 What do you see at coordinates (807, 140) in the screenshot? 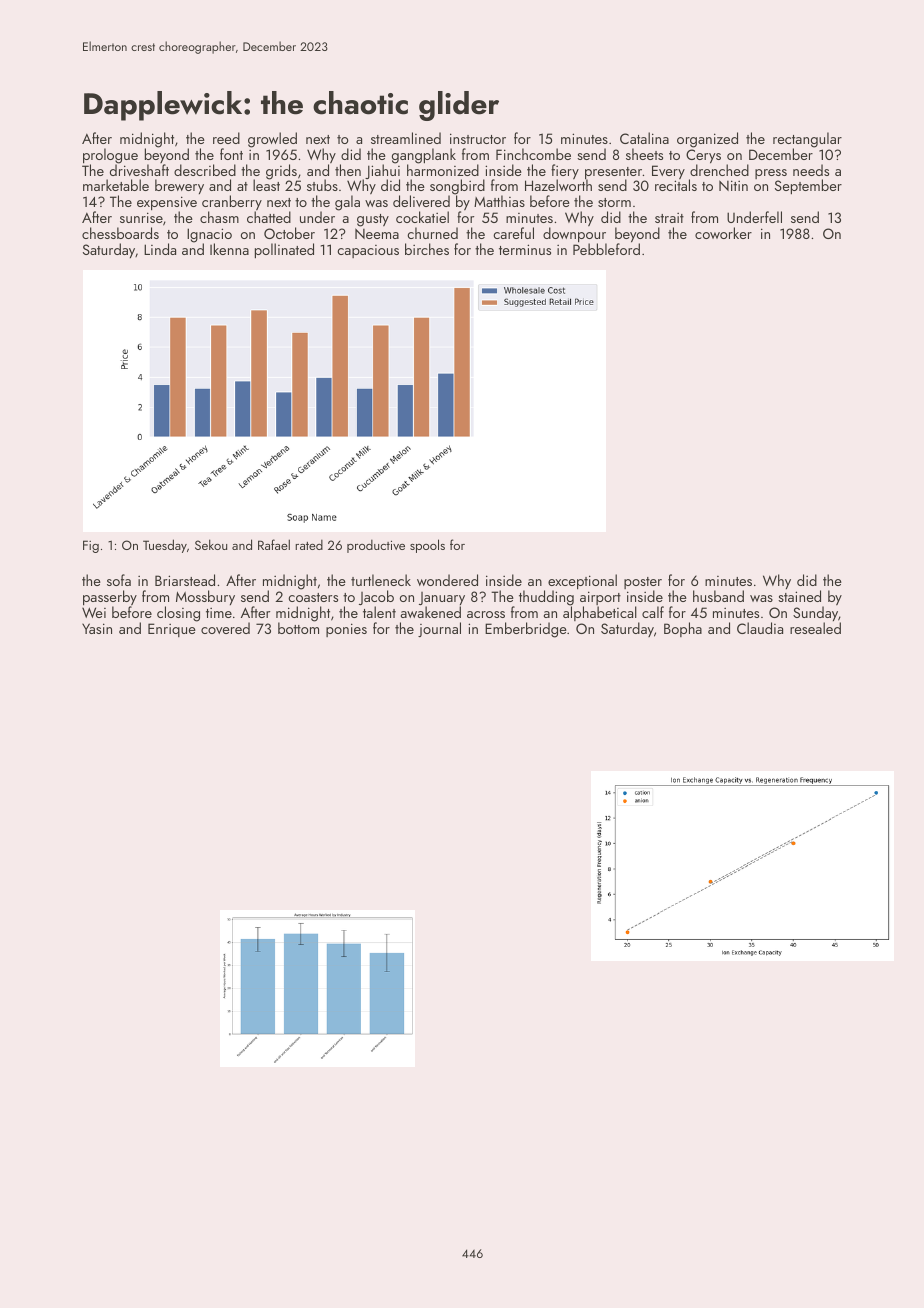
I see `rectangular` at bounding box center [807, 140].
